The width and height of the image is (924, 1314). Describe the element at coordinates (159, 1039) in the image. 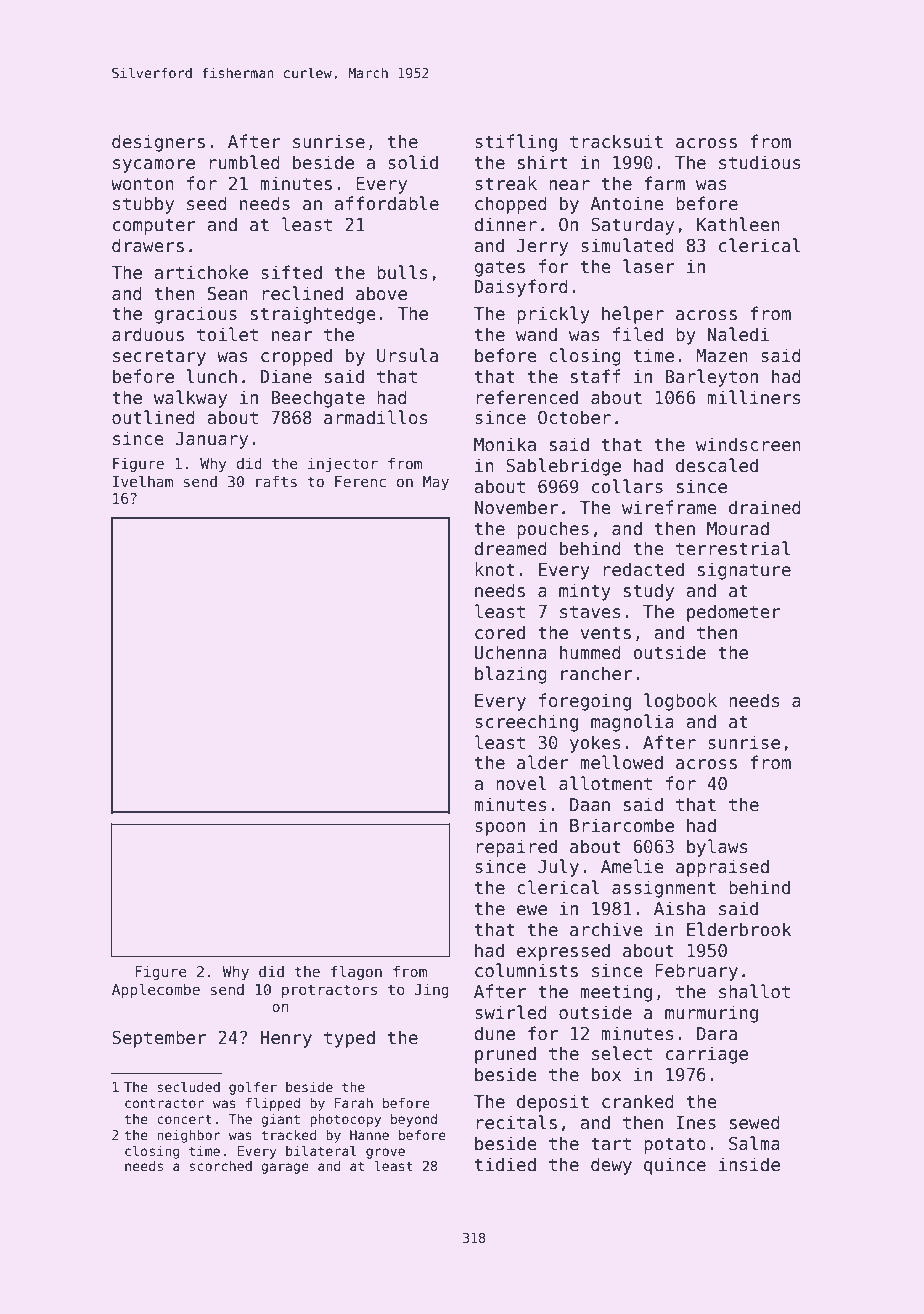

I see `September` at that location.
